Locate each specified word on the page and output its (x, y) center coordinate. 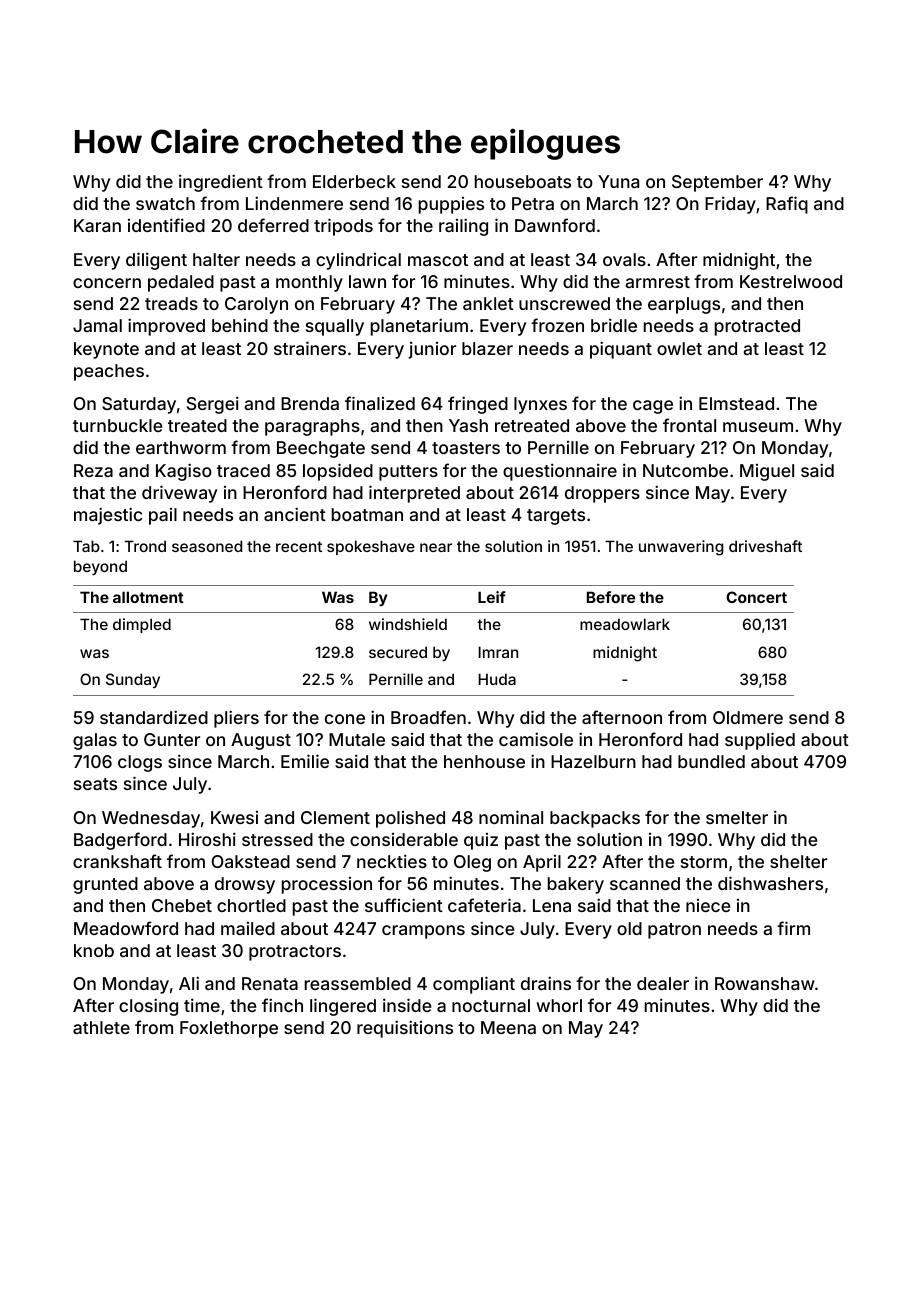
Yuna (618, 181)
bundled (711, 761)
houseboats (523, 181)
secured (398, 652)
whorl (559, 1005)
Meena (508, 1027)
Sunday (133, 680)
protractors (295, 953)
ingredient (221, 183)
